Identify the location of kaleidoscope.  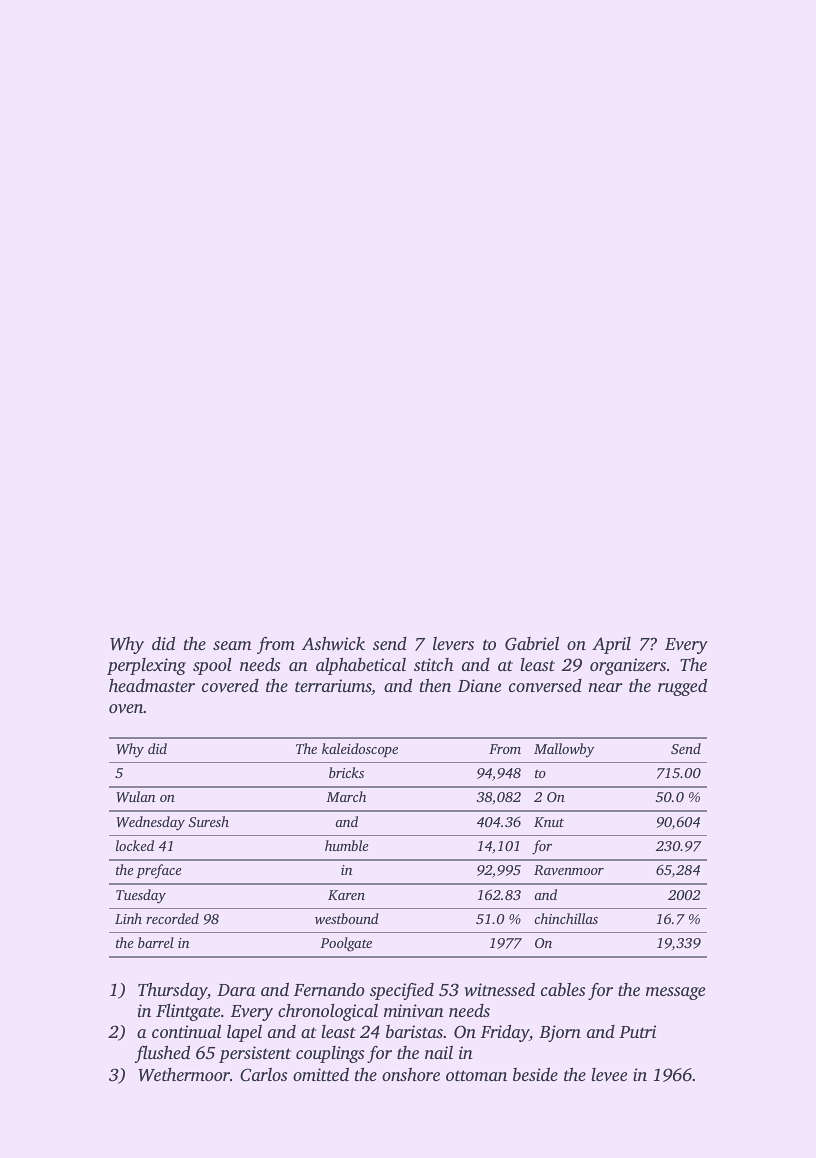
(360, 750).
